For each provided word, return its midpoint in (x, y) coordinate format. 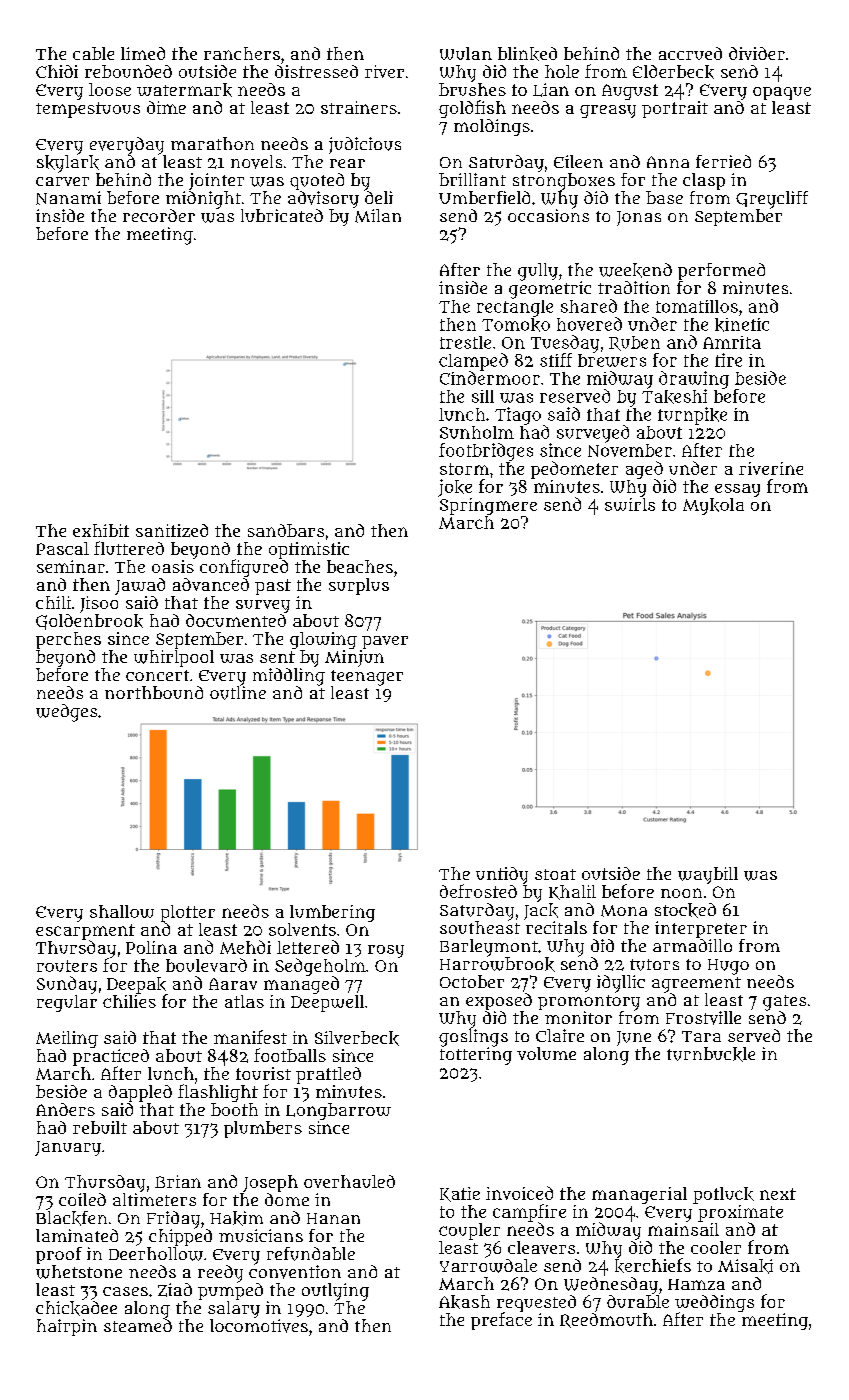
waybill (708, 875)
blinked (527, 54)
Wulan (466, 53)
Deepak (136, 985)
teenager (367, 678)
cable (93, 53)
